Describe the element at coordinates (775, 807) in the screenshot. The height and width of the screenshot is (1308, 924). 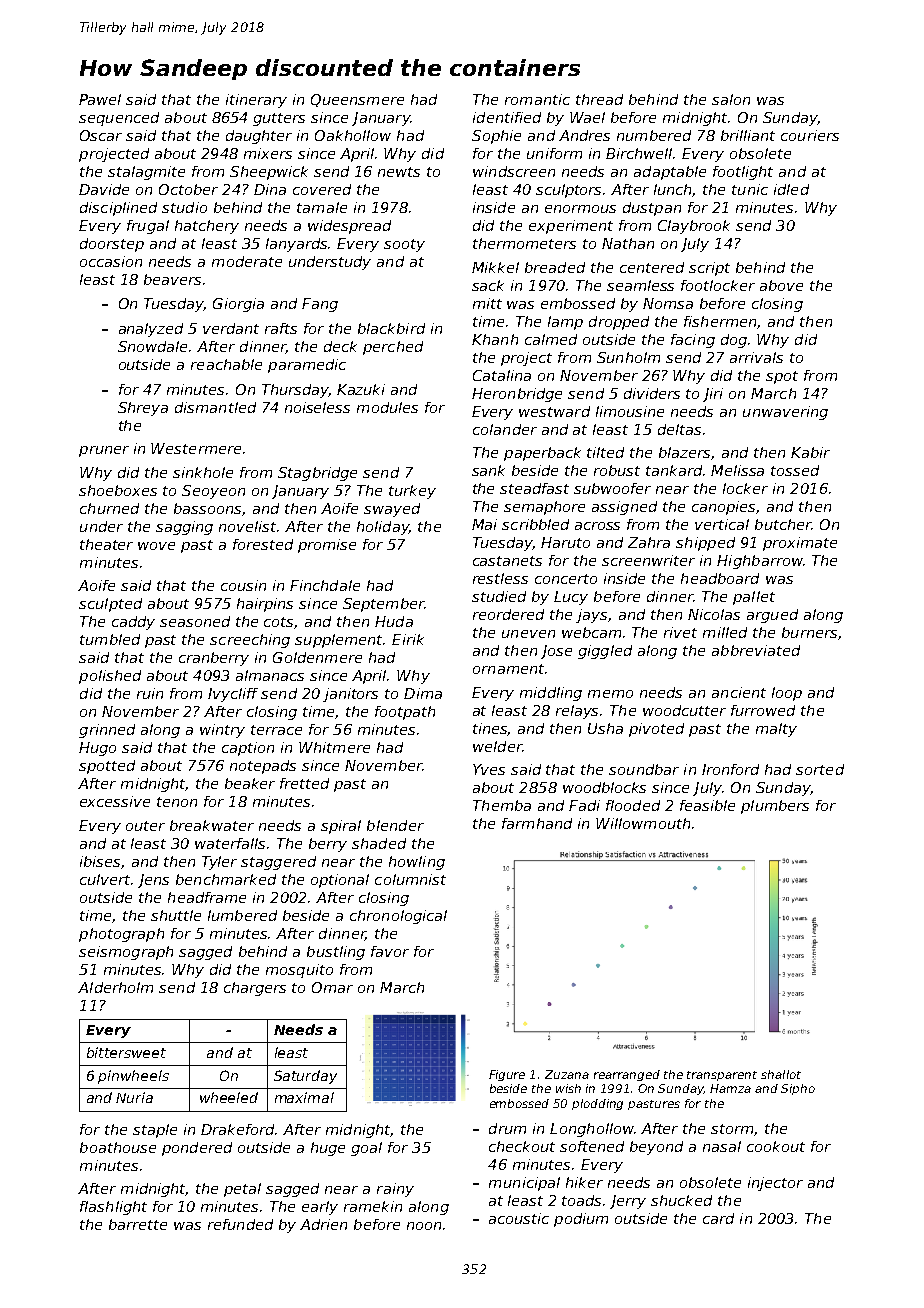
I see `plumbers` at that location.
